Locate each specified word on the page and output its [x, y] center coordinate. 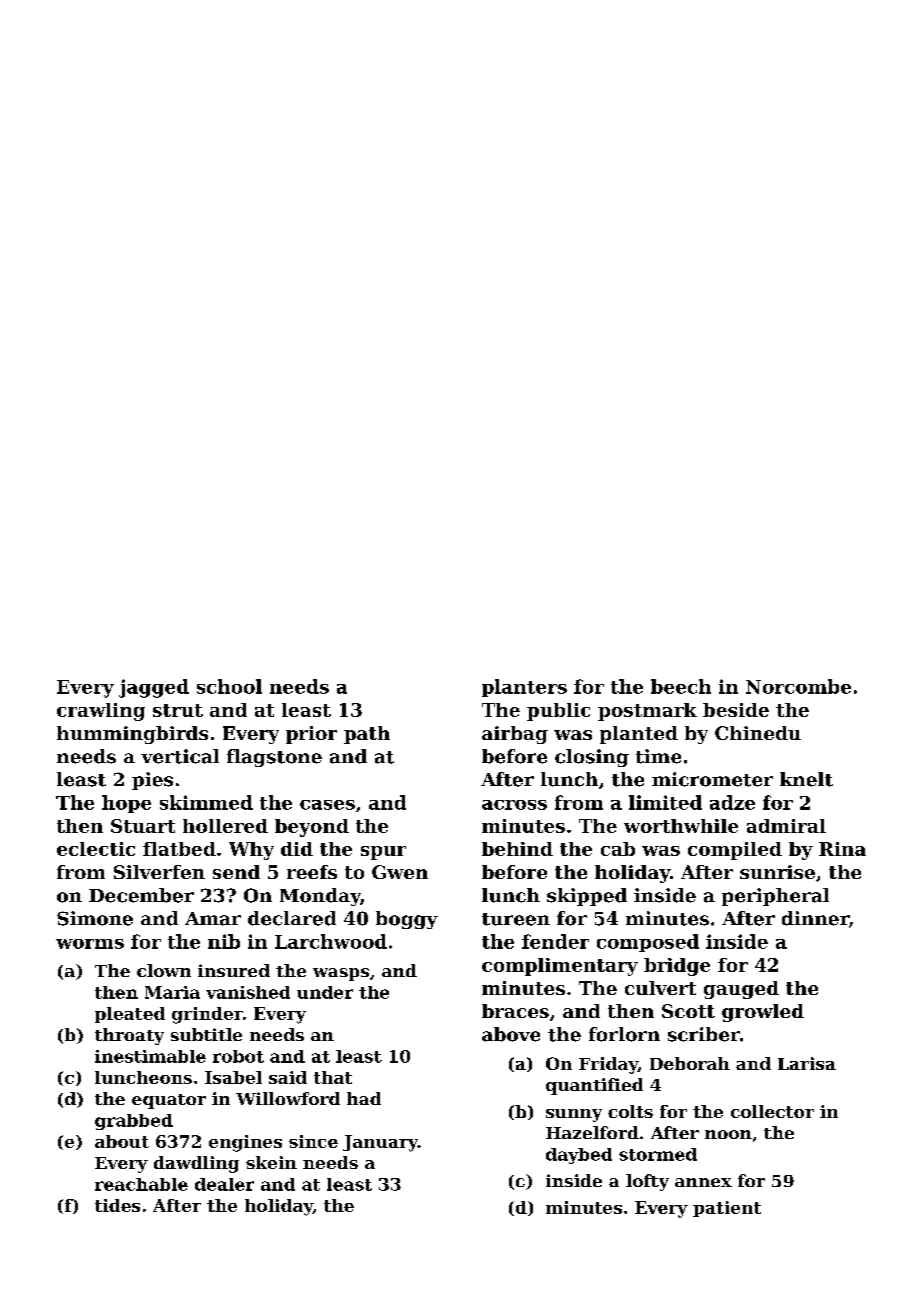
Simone [95, 918]
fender [555, 941]
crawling [101, 712]
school [229, 686]
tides [117, 1205]
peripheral [775, 897]
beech [681, 686]
